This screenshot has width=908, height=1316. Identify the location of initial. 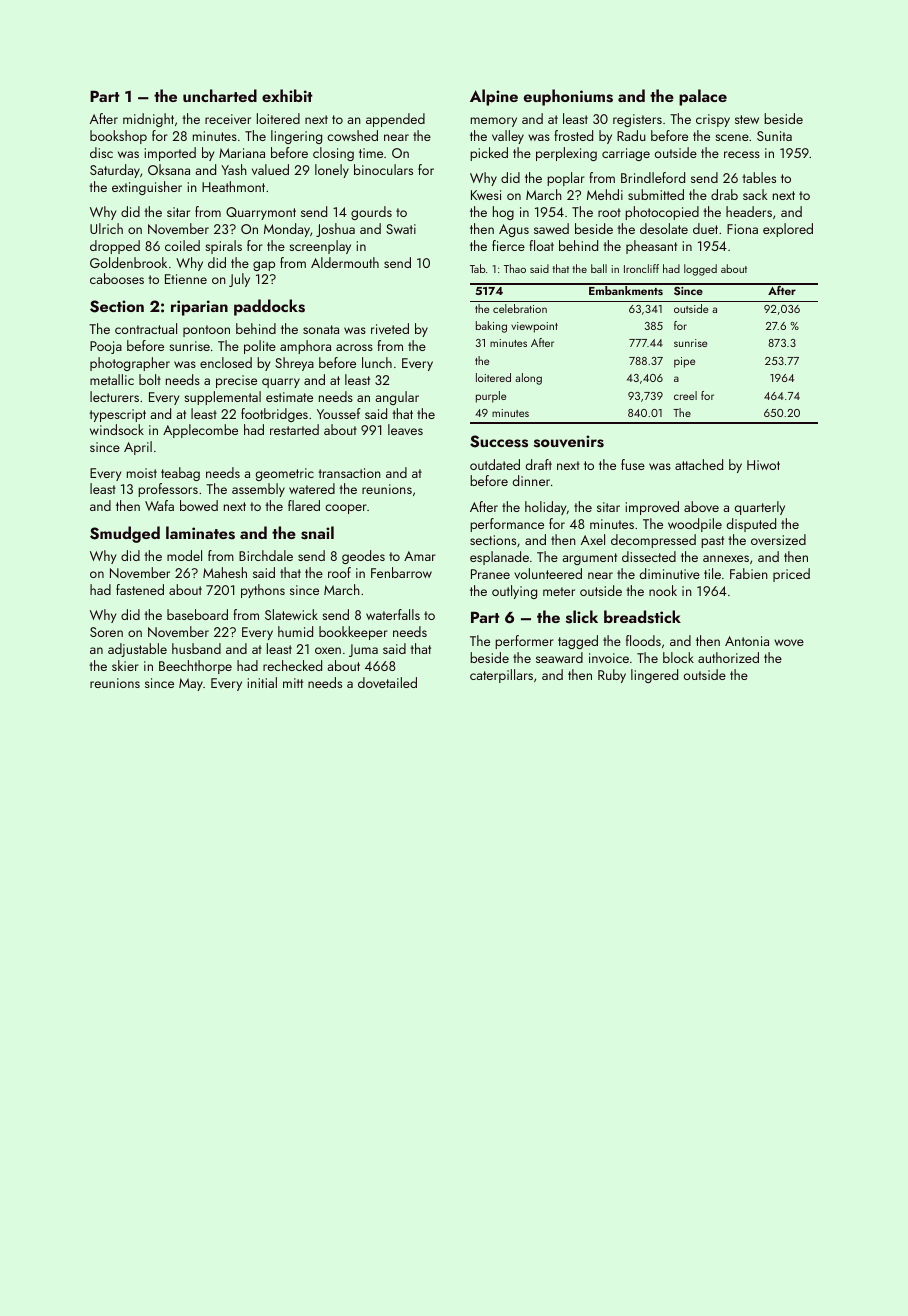
(262, 682).
